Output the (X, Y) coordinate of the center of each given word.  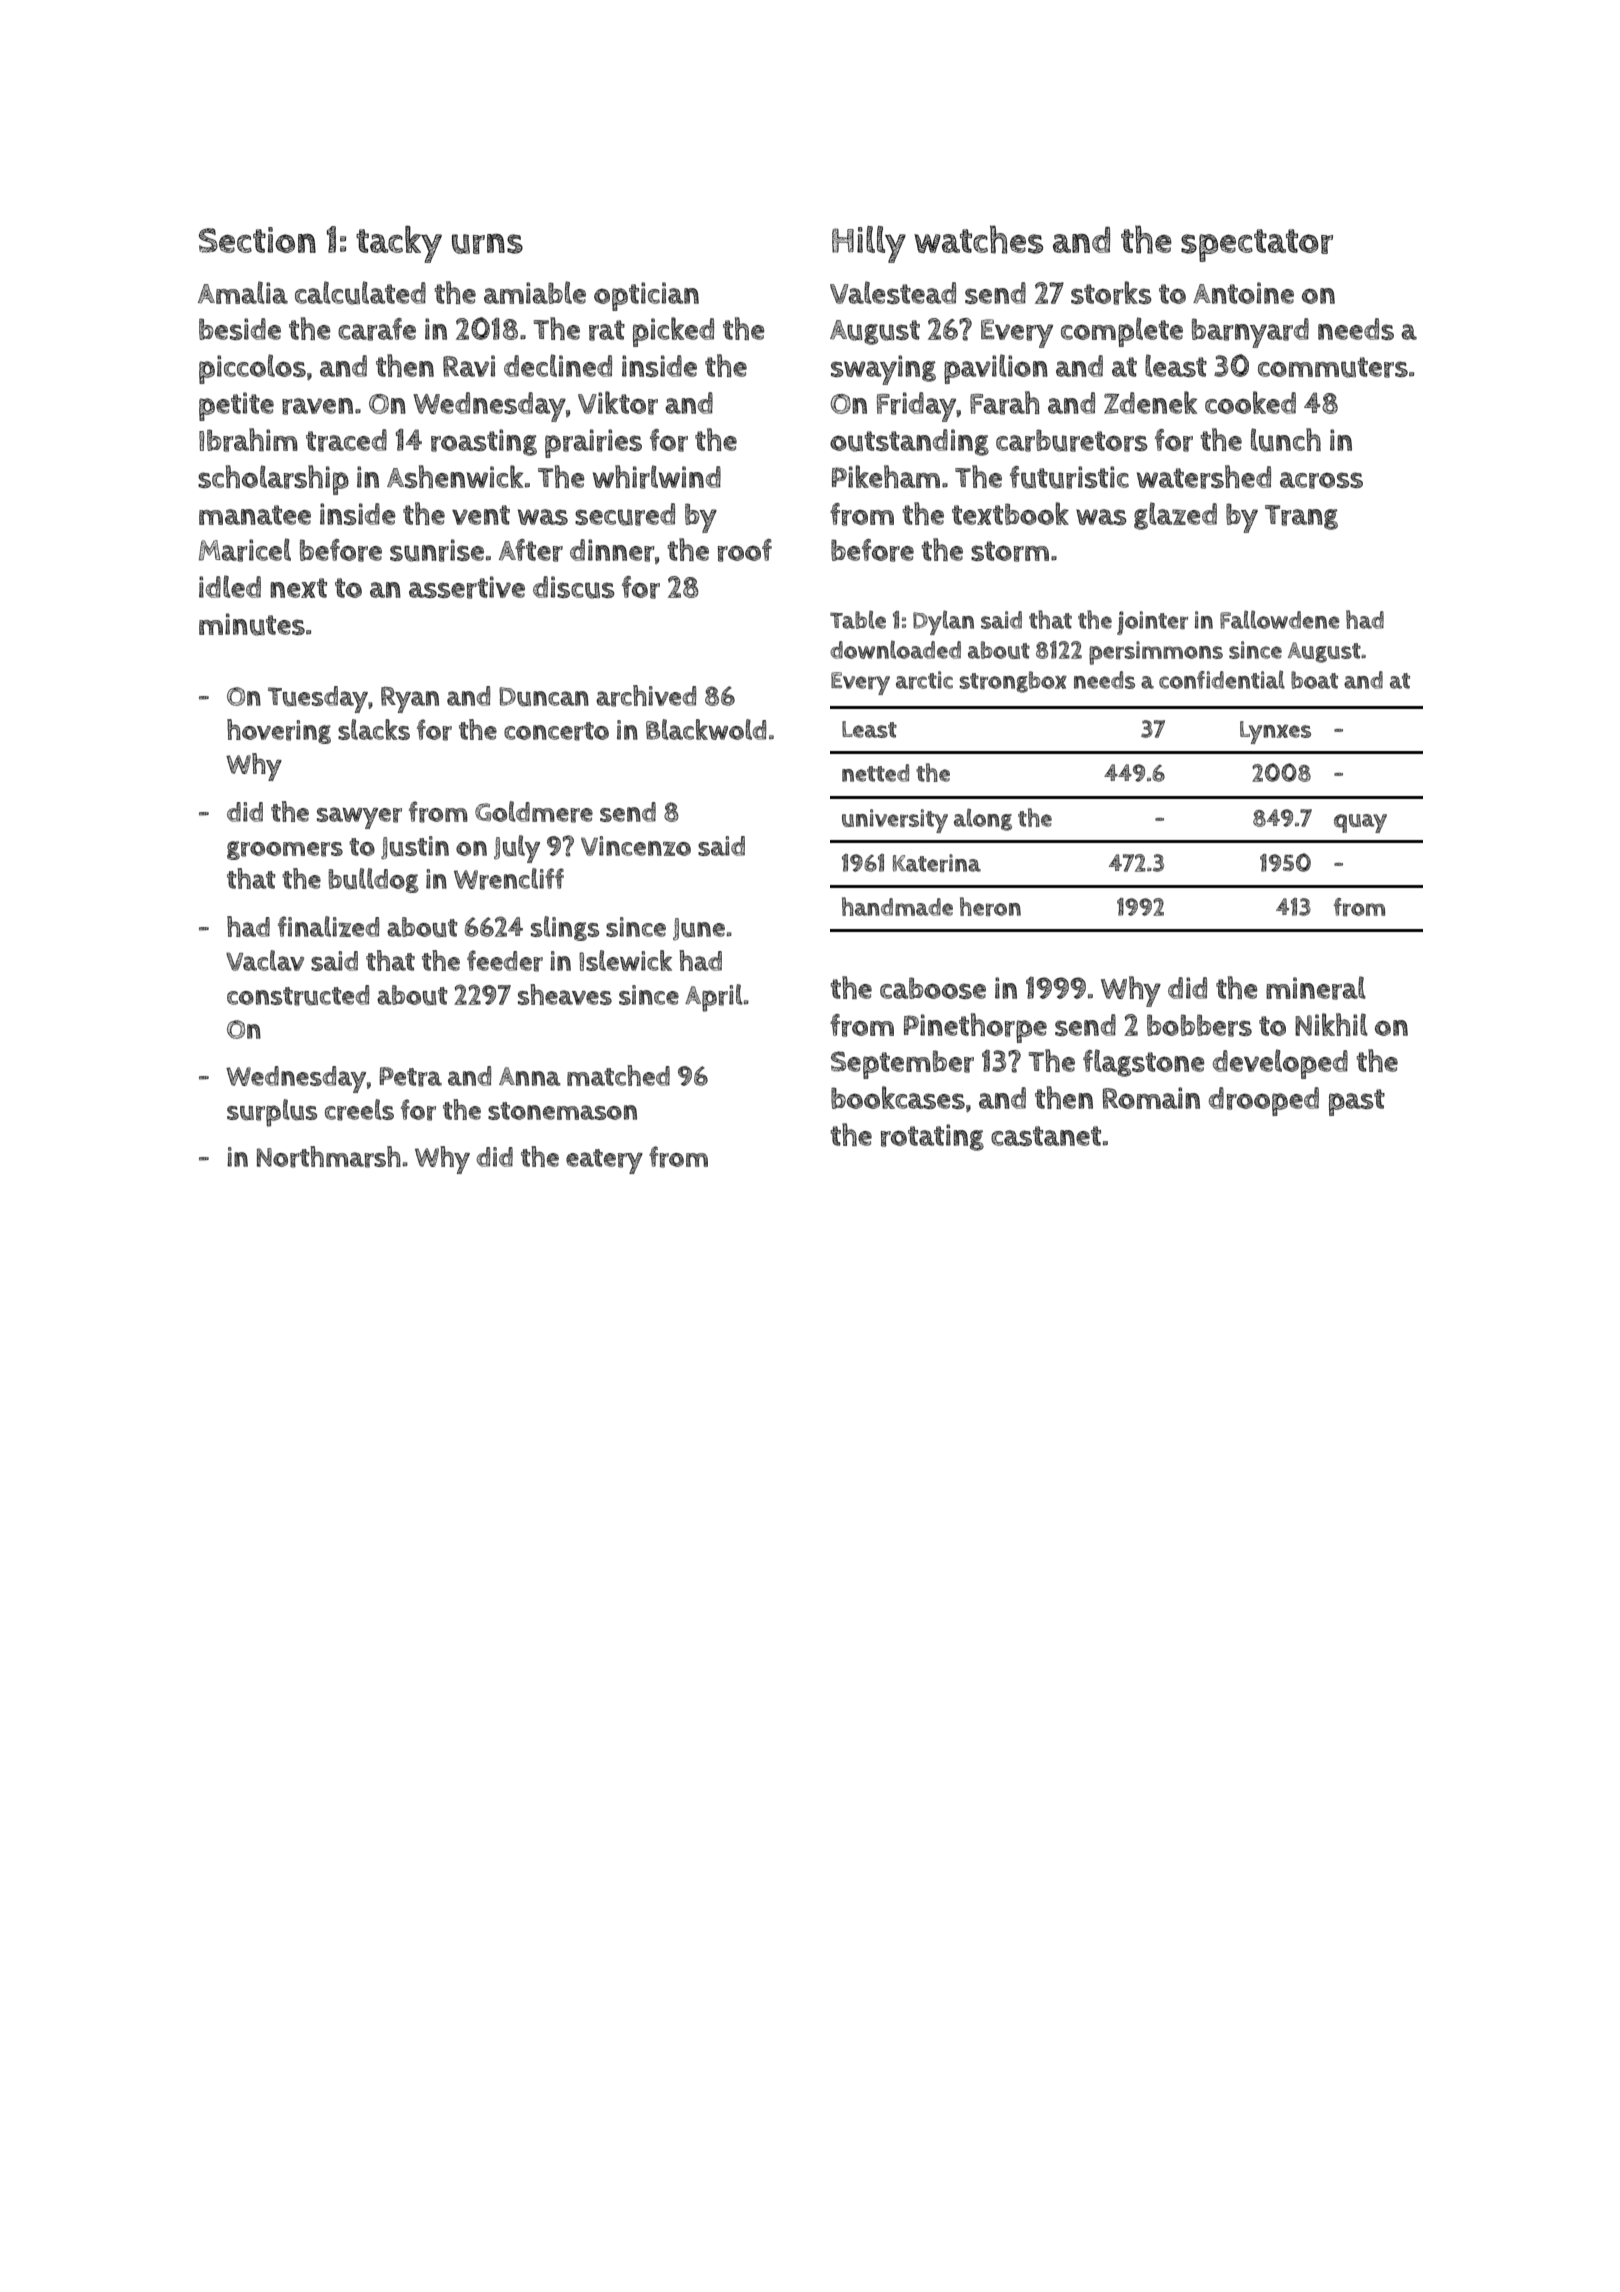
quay (1360, 823)
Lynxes (1275, 732)
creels (359, 1110)
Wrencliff (509, 879)
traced (346, 440)
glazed (1175, 516)
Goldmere (534, 812)
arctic (924, 680)
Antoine (1243, 293)
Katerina (937, 863)
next (298, 588)
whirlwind (657, 477)
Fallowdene (1280, 619)
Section (257, 240)
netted (875, 773)
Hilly (869, 244)
